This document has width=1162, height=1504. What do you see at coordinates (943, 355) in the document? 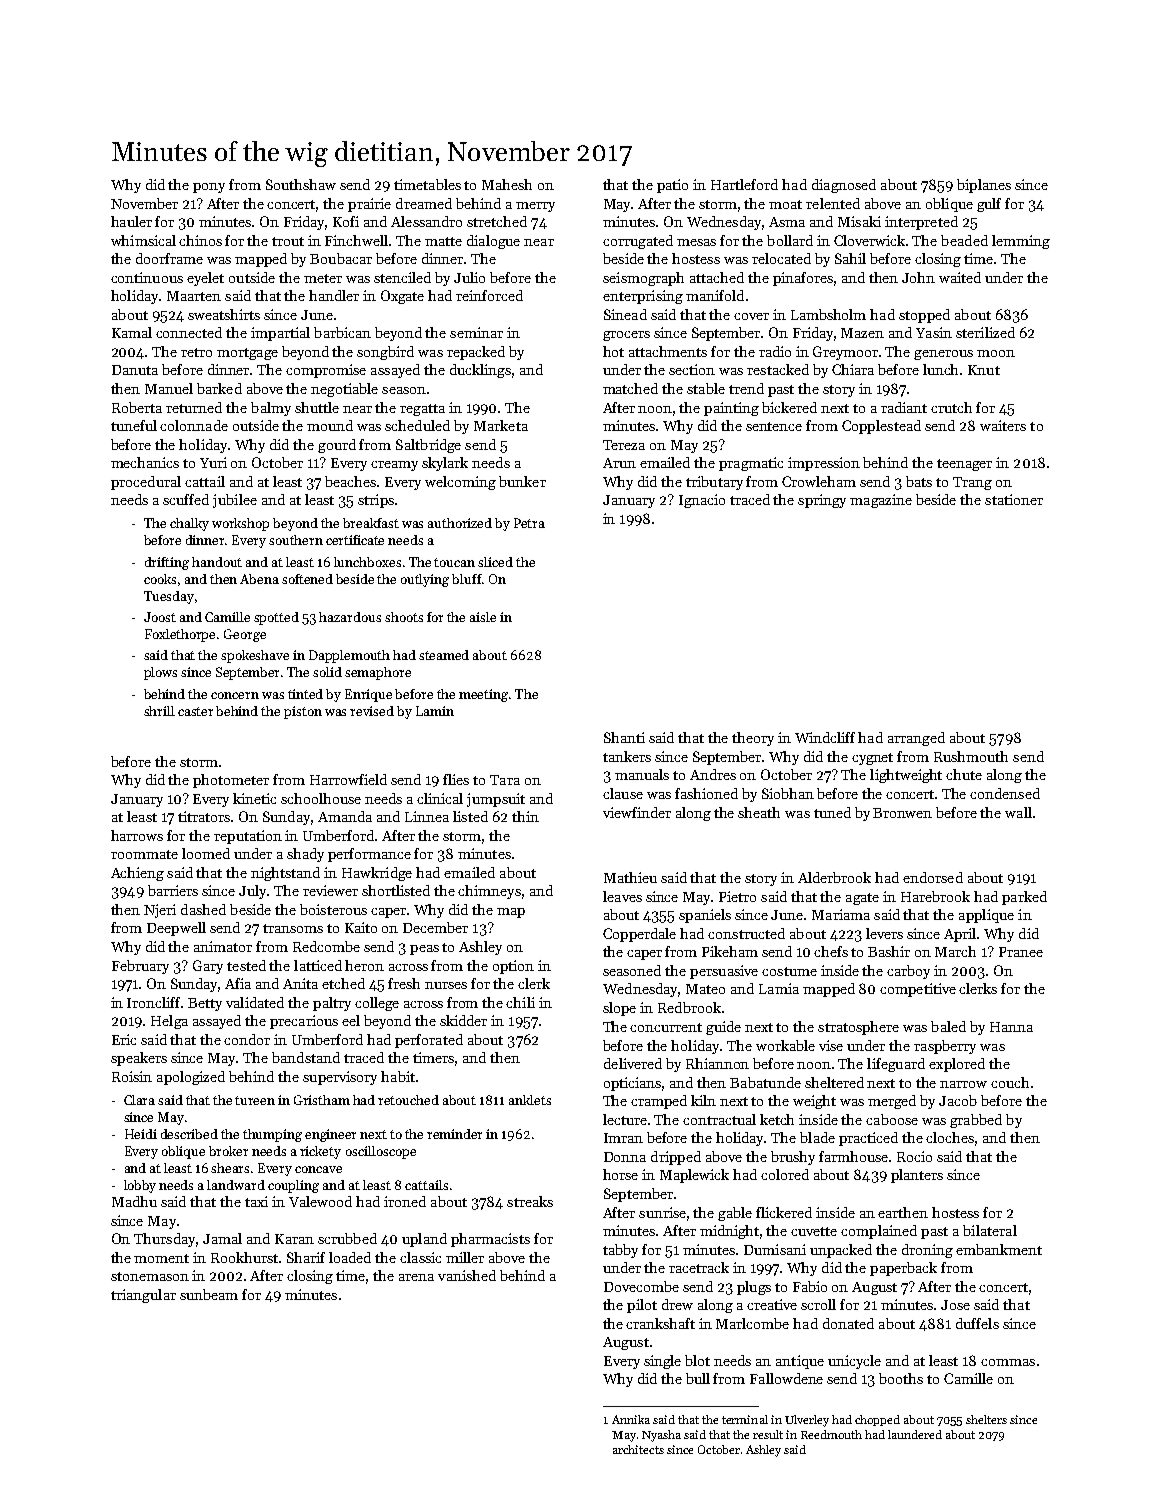
I see `generous` at bounding box center [943, 355].
